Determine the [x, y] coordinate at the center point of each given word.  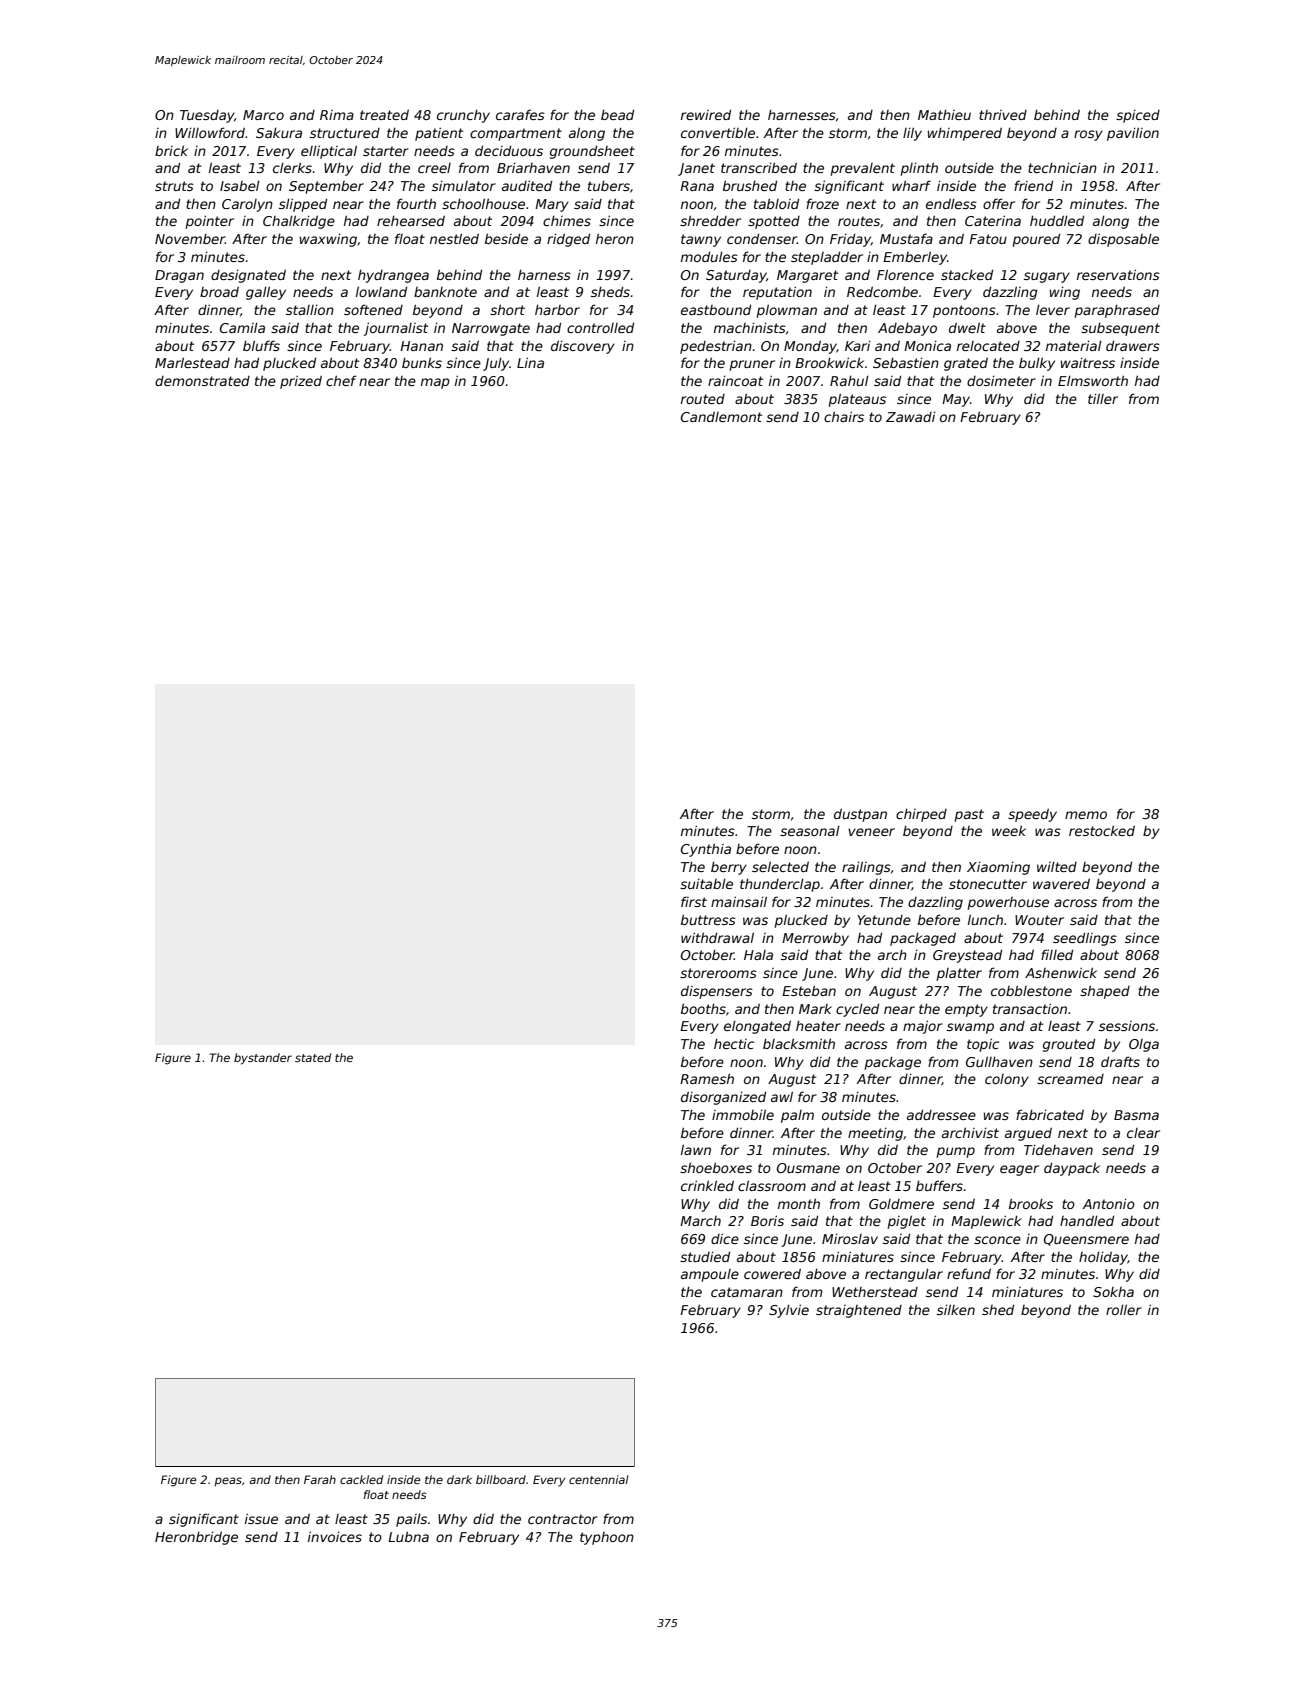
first [694, 901]
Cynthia [706, 850]
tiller [1103, 398]
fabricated [1050, 1114]
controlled [600, 327]
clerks [292, 167]
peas [228, 1481]
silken [956, 1309]
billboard [501, 1479]
